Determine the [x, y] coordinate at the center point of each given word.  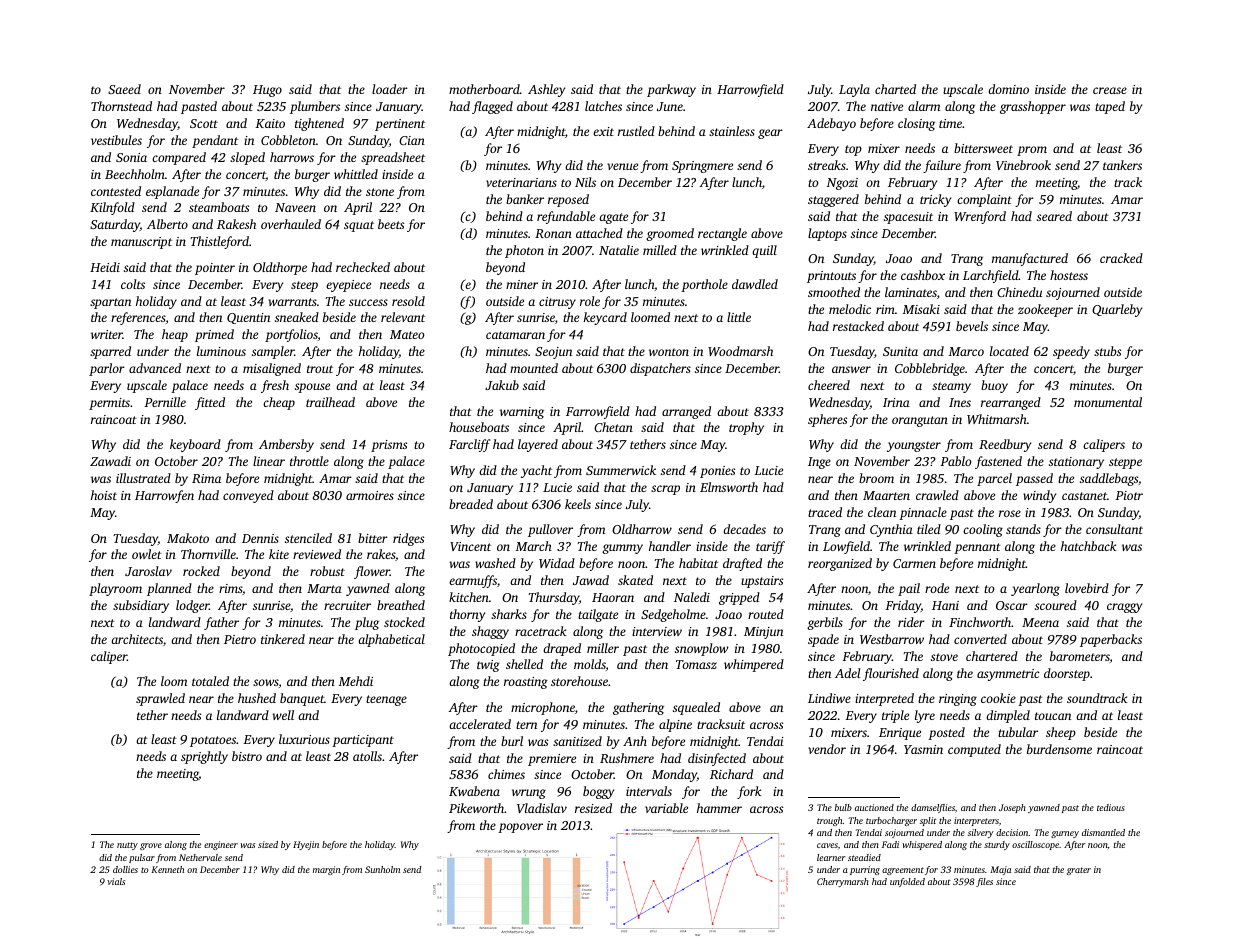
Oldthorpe [280, 268]
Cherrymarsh [843, 882]
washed [495, 563]
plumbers [315, 107]
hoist [104, 495]
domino [1008, 89]
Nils [585, 182]
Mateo [407, 334]
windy [1039, 496]
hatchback [1089, 546]
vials [116, 881]
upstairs [762, 582]
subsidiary [141, 606]
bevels [972, 326]
